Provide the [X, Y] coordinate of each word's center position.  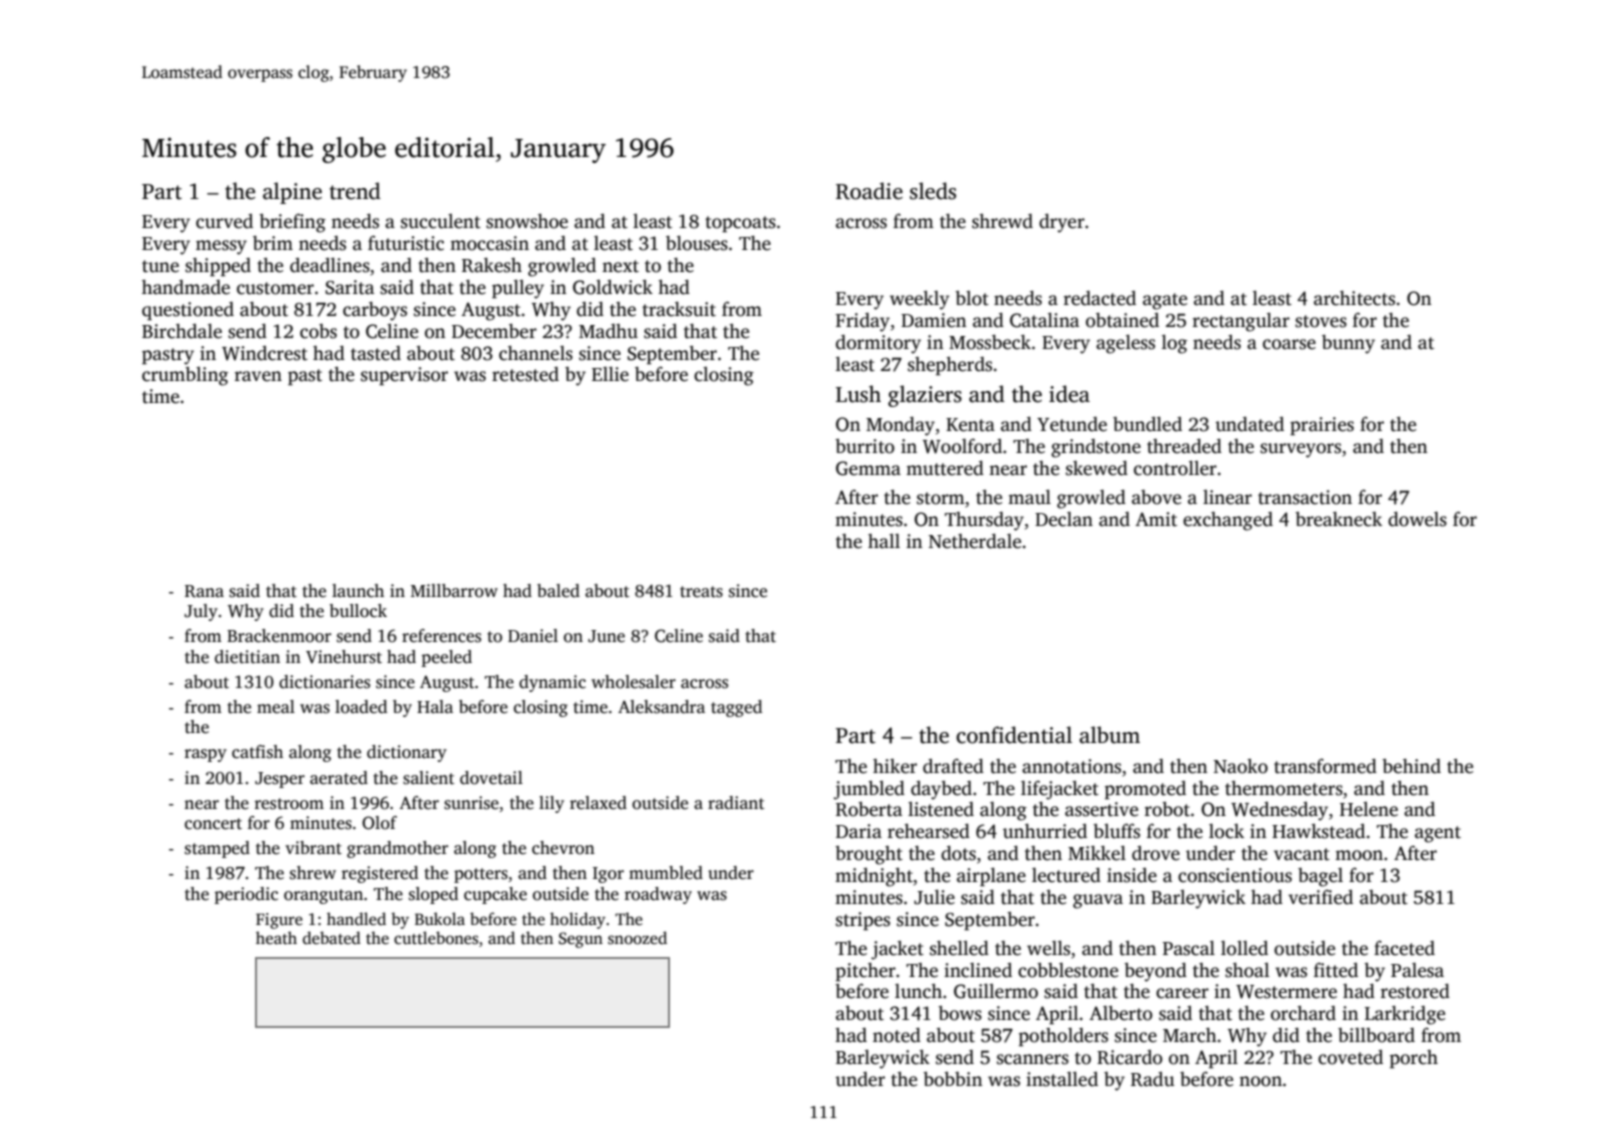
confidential [1014, 735]
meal [276, 707]
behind [1411, 766]
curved [224, 221]
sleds [933, 191]
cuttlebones [436, 938]
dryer [1062, 223]
